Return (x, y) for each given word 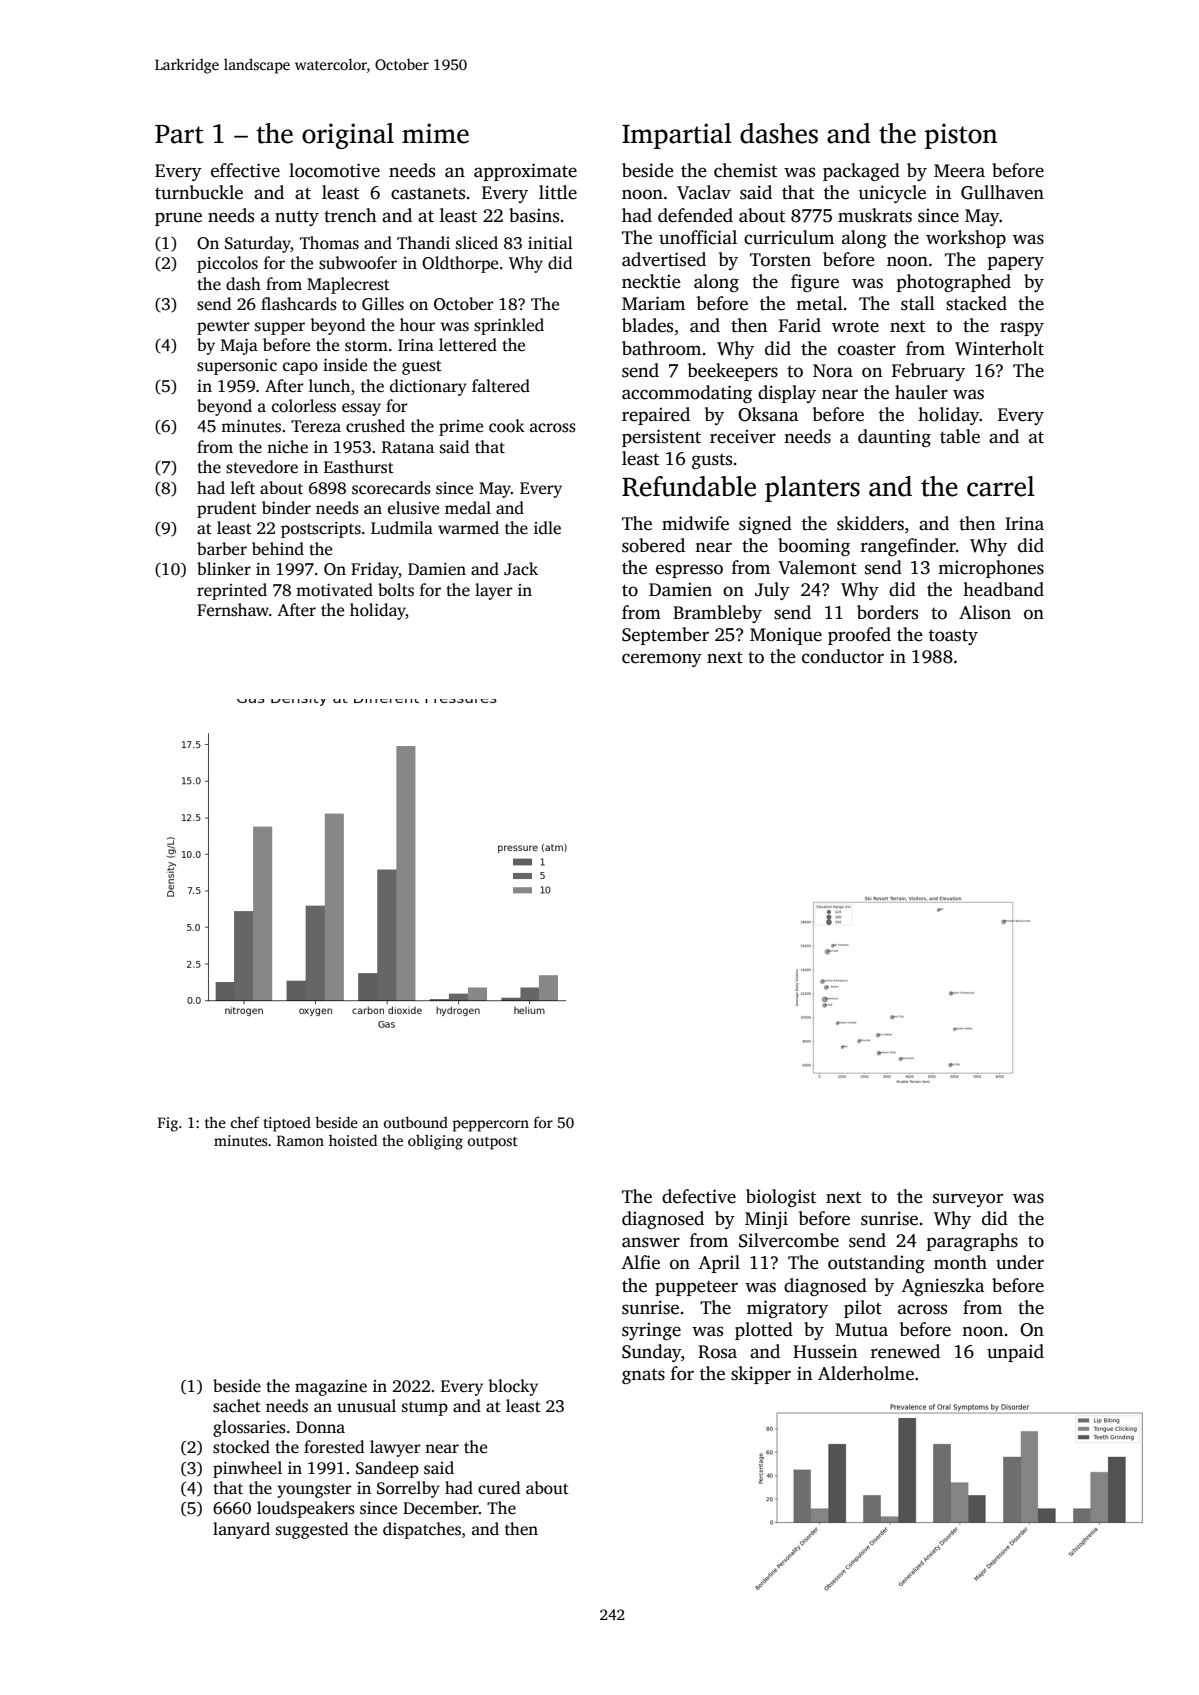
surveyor (968, 1200)
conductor (843, 656)
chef (245, 1122)
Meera (959, 171)
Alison (985, 612)
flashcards (299, 304)
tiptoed (287, 1124)
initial (550, 242)
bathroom (661, 348)
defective (699, 1196)
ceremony (662, 660)
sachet (237, 1406)
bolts (396, 590)
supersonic (237, 367)
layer (494, 591)
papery (1016, 263)
